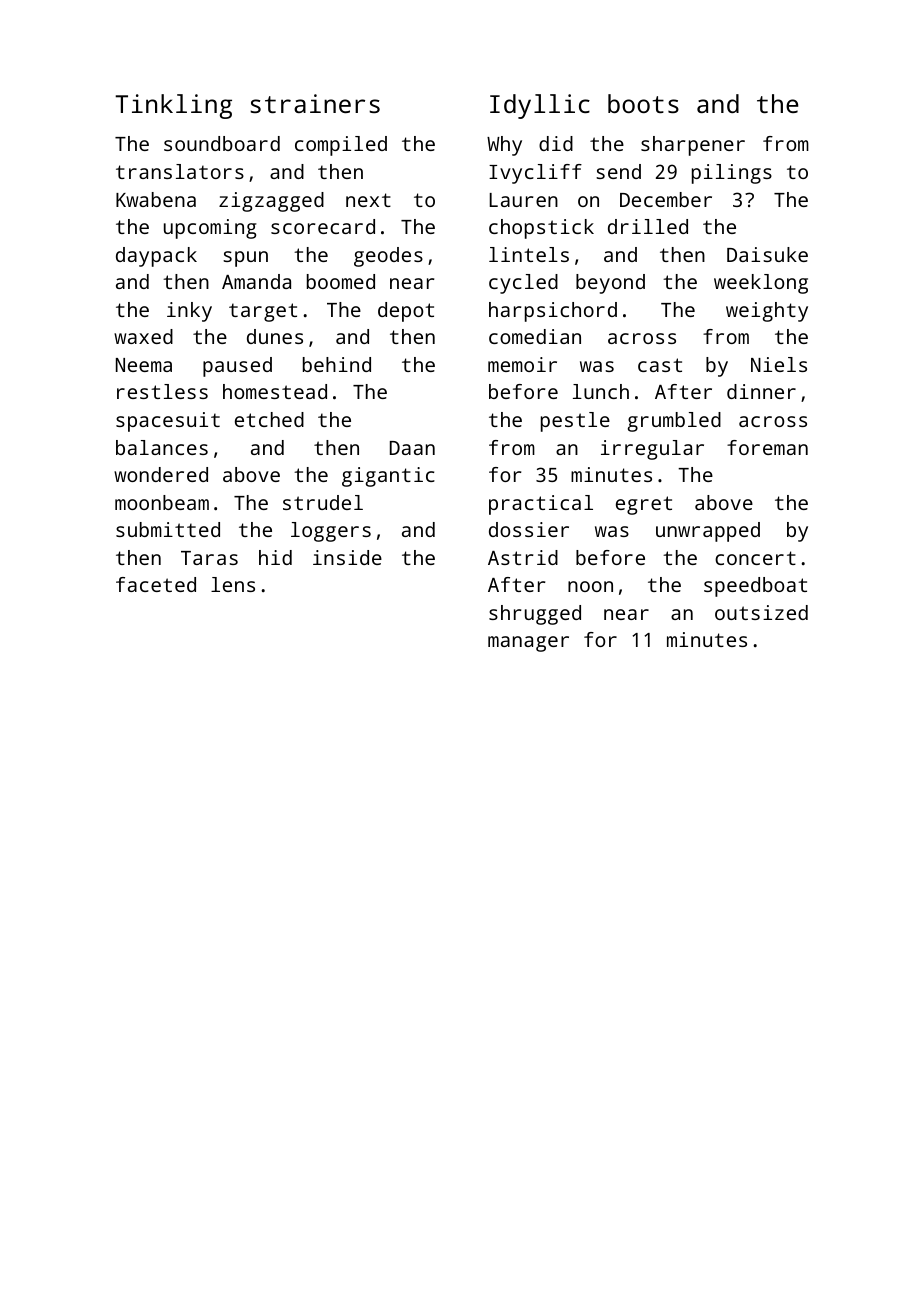  I want to click on foreman, so click(767, 447).
